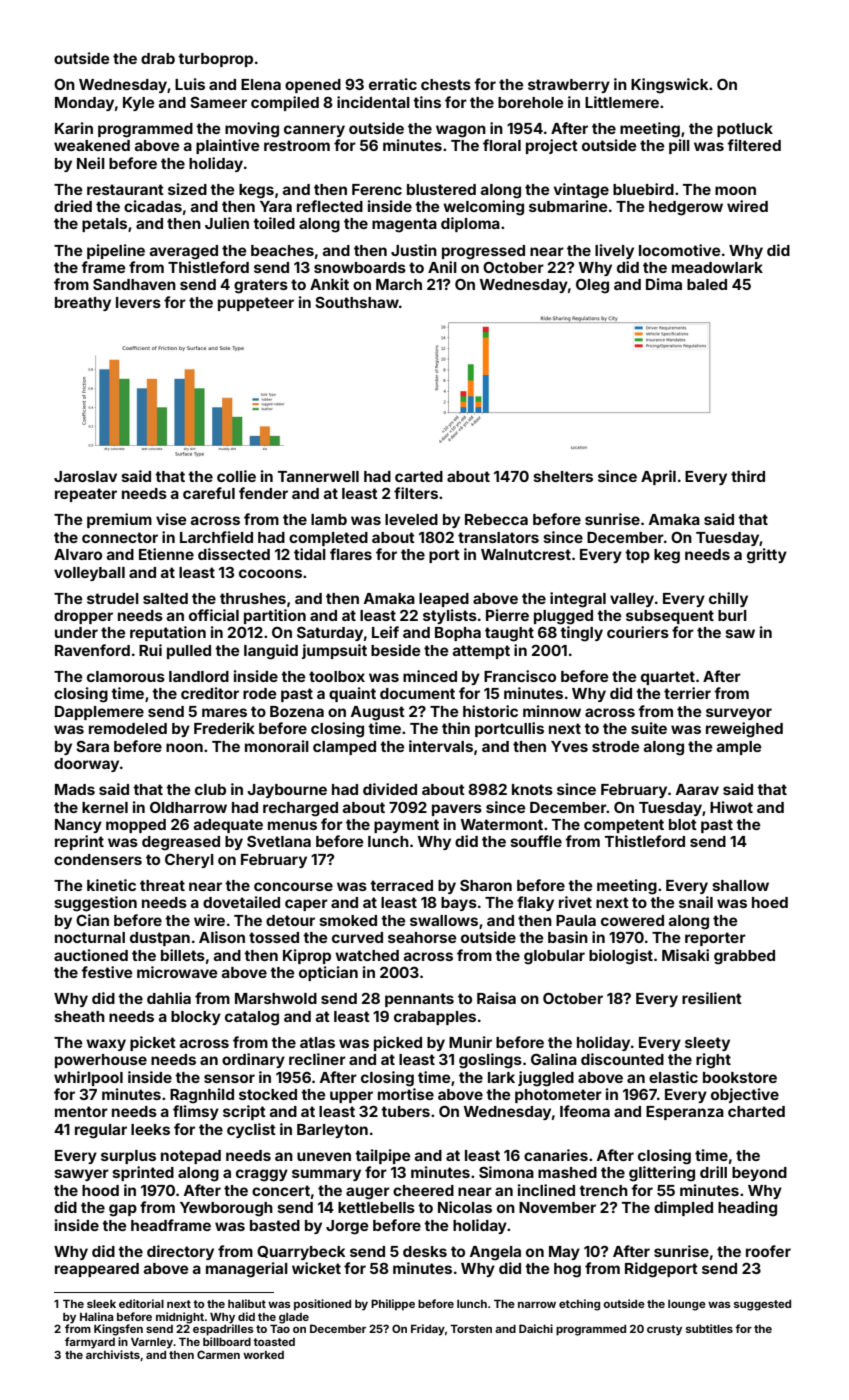 The height and width of the screenshot is (1400, 849). What do you see at coordinates (459, 904) in the screenshot?
I see `bays` at bounding box center [459, 904].
